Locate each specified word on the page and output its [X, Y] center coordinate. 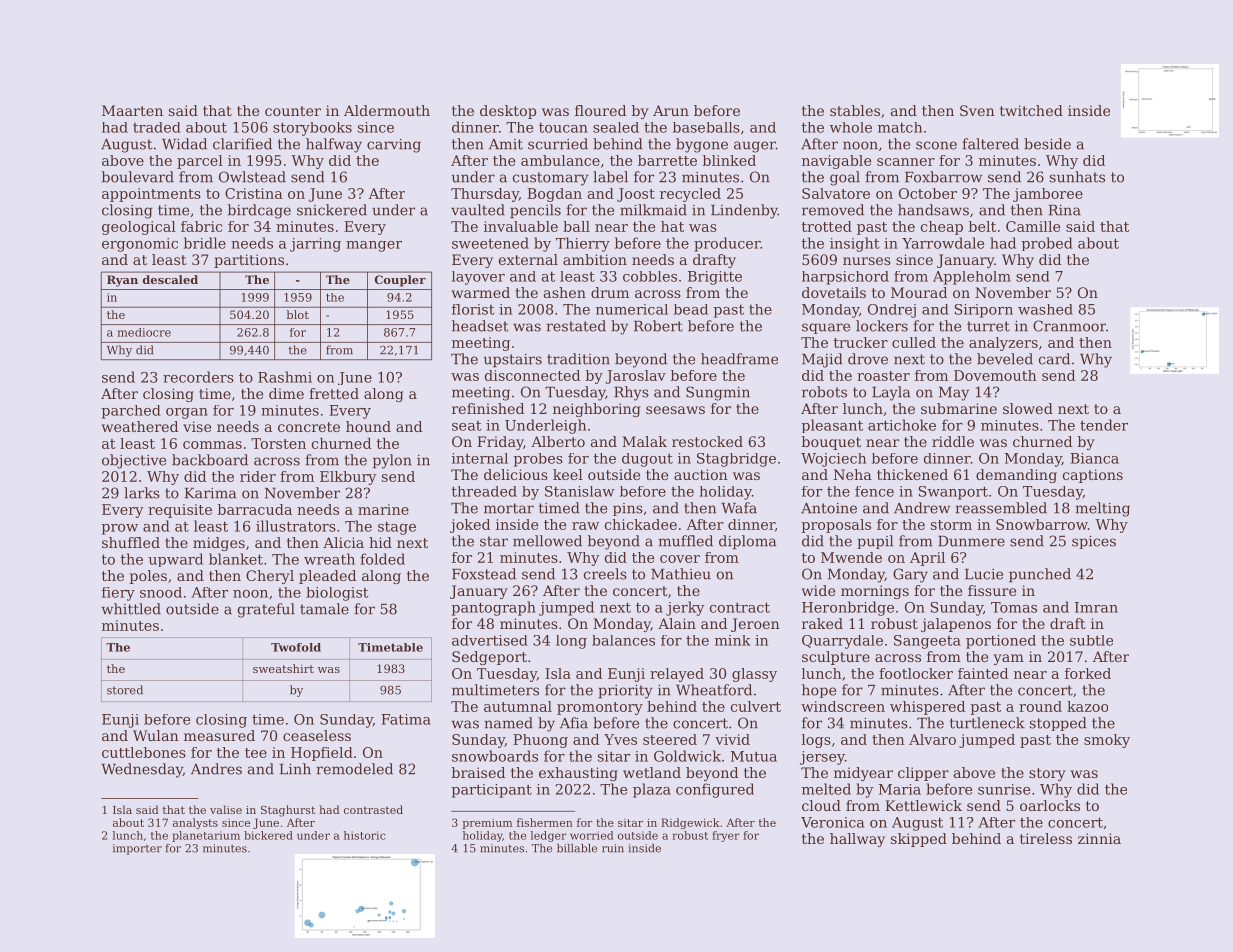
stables [855, 110]
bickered [268, 835]
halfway [334, 145]
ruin [613, 848]
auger [755, 147]
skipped [919, 840]
